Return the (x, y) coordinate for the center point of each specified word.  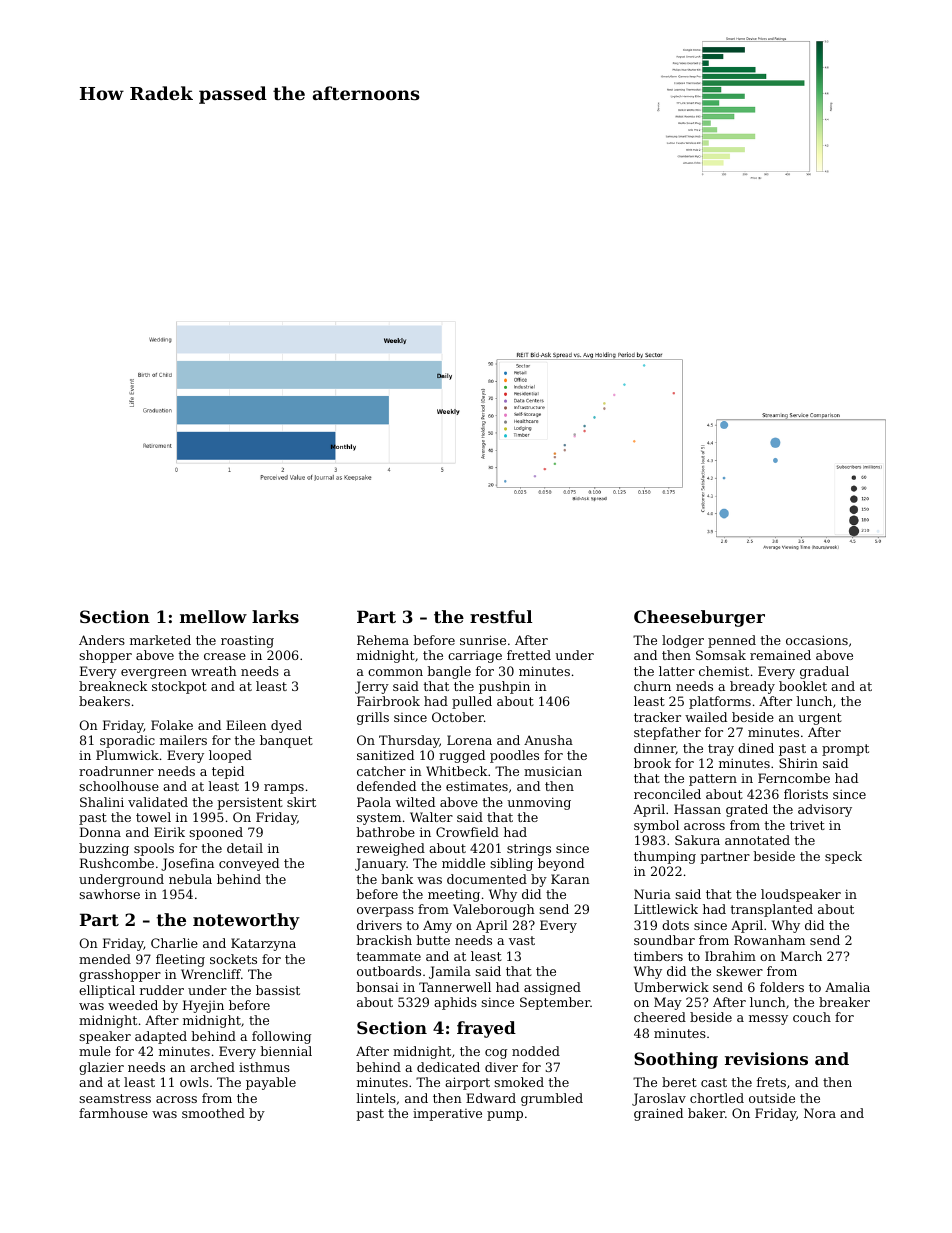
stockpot (179, 687)
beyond (561, 864)
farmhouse (113, 1113)
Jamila (450, 972)
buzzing (104, 849)
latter (677, 671)
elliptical (107, 991)
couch (812, 1017)
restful (501, 616)
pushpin (504, 687)
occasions (817, 640)
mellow (213, 616)
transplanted (771, 910)
